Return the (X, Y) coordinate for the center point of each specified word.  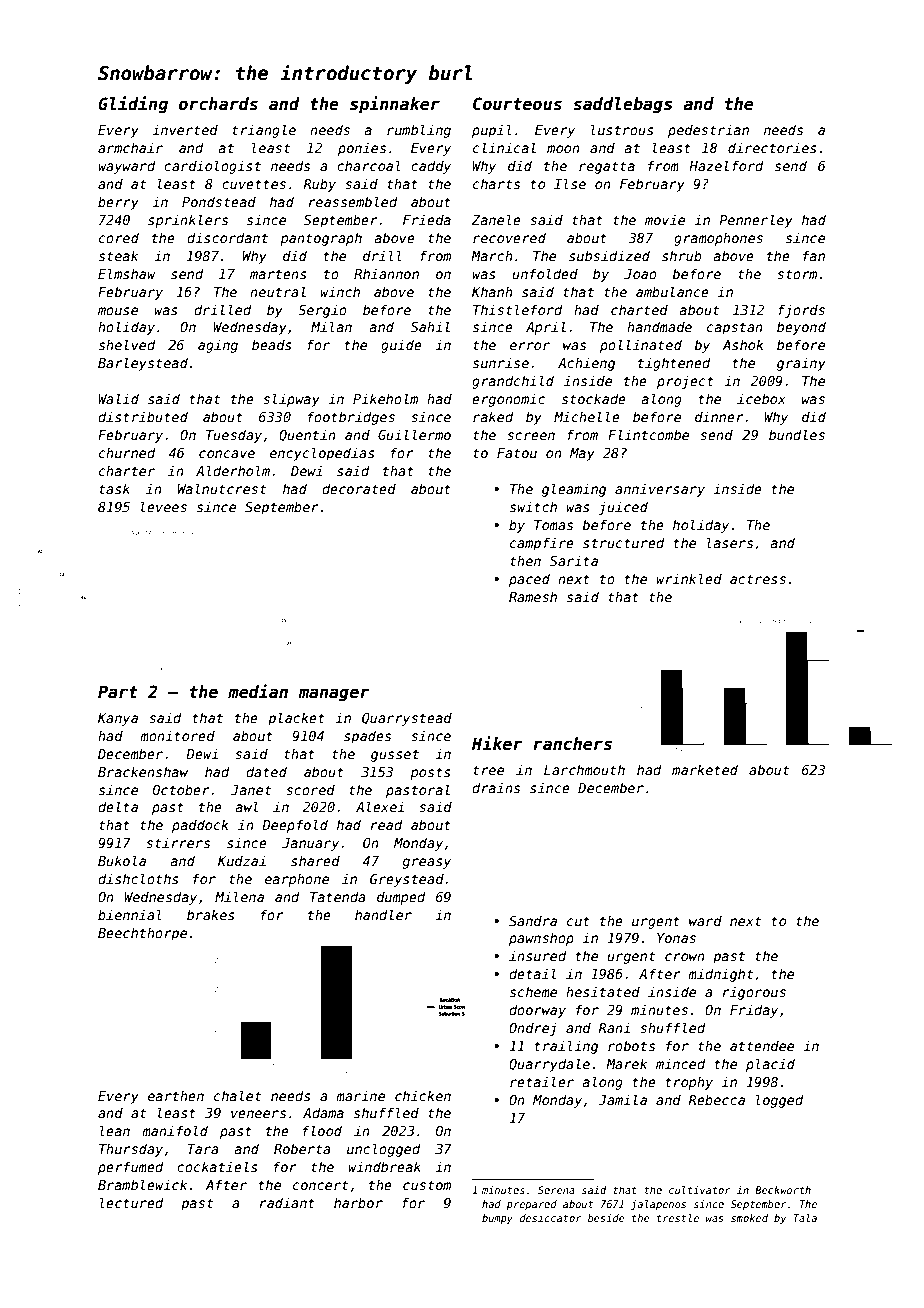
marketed (705, 769)
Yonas (676, 938)
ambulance (672, 291)
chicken (423, 1095)
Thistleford (517, 309)
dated (266, 771)
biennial (130, 914)
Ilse (570, 183)
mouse (118, 311)
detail (532, 973)
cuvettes (254, 184)
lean (115, 1130)
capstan (735, 328)
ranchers (572, 744)
